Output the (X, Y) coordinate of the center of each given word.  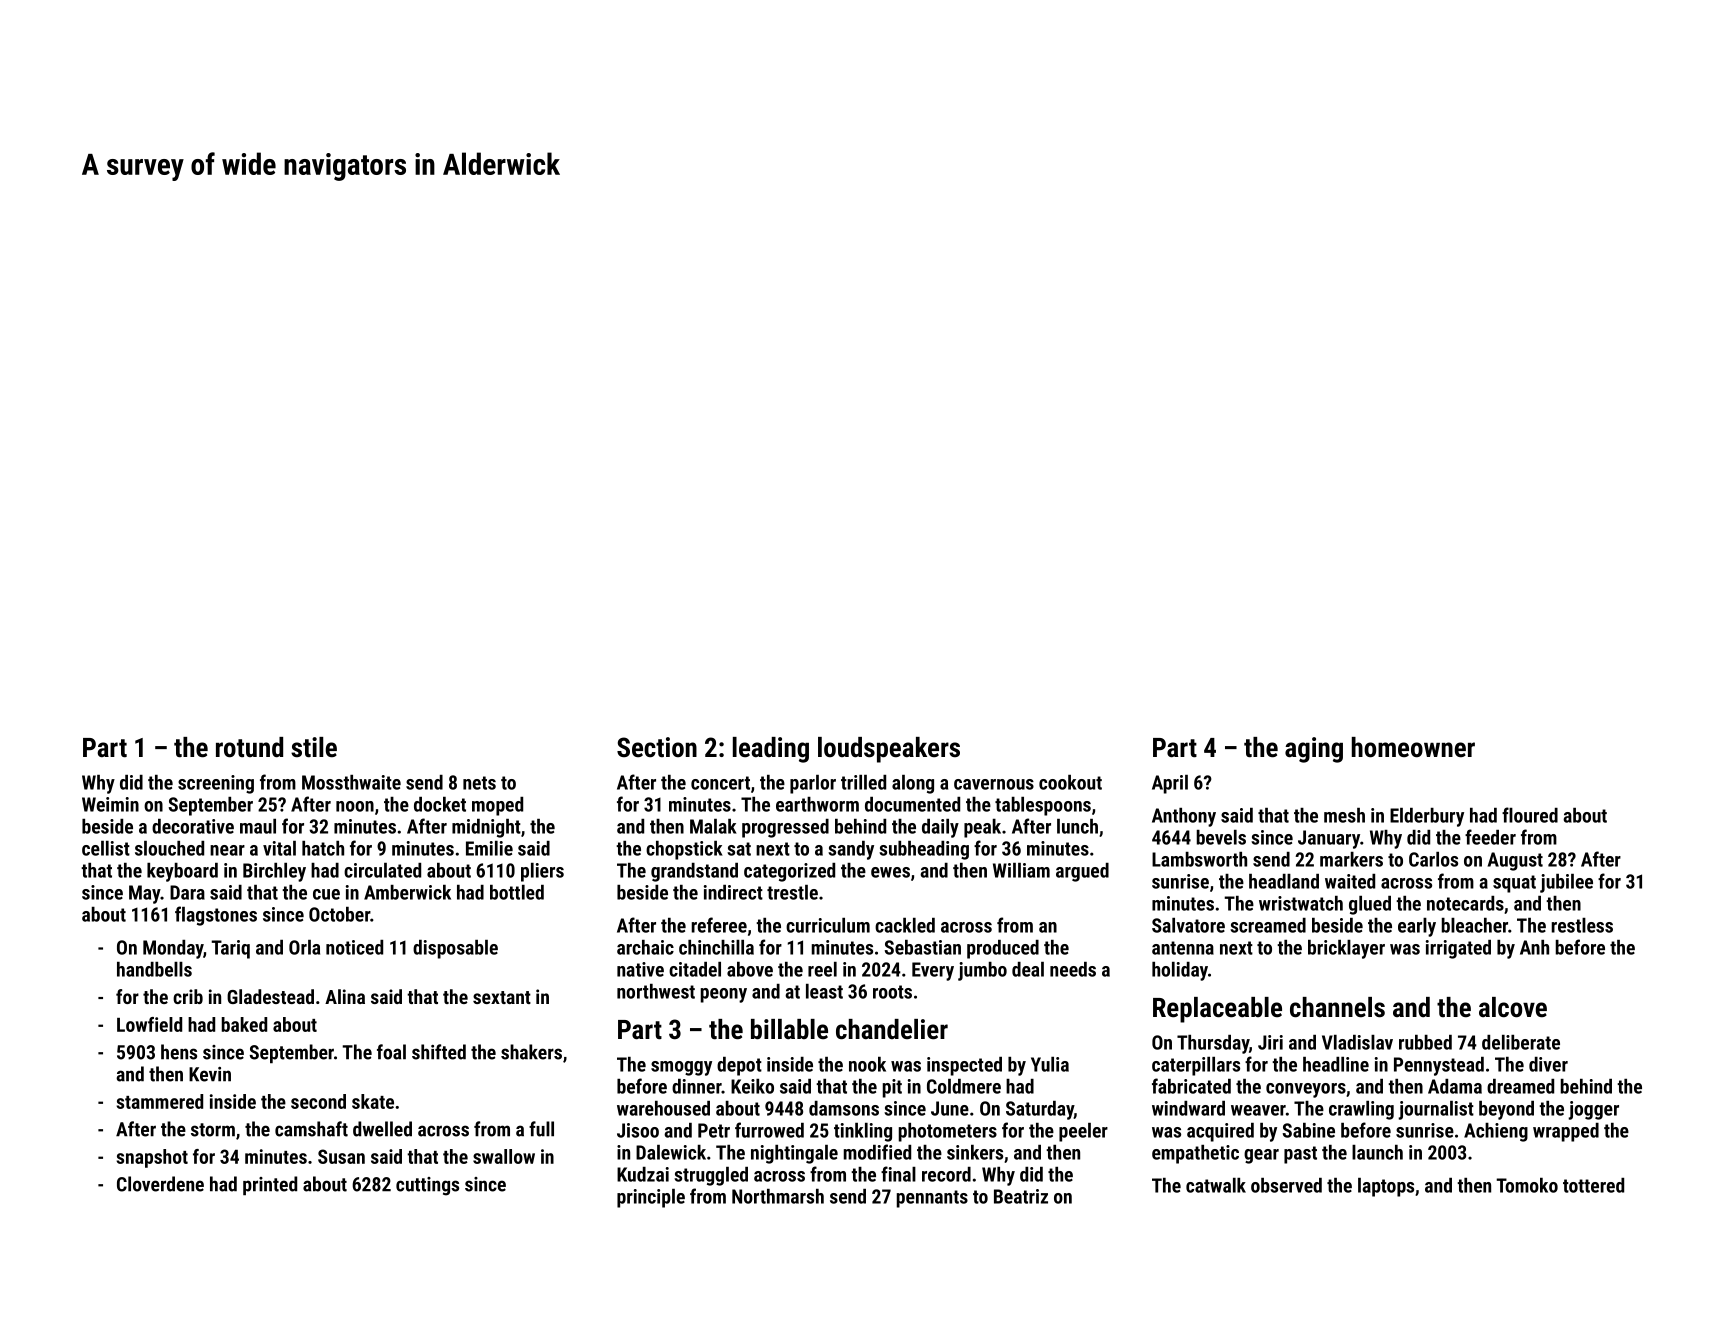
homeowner (1413, 747)
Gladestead (270, 996)
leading (771, 750)
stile (314, 747)
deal (1028, 969)
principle (651, 1198)
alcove (1513, 1007)
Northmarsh (778, 1196)
